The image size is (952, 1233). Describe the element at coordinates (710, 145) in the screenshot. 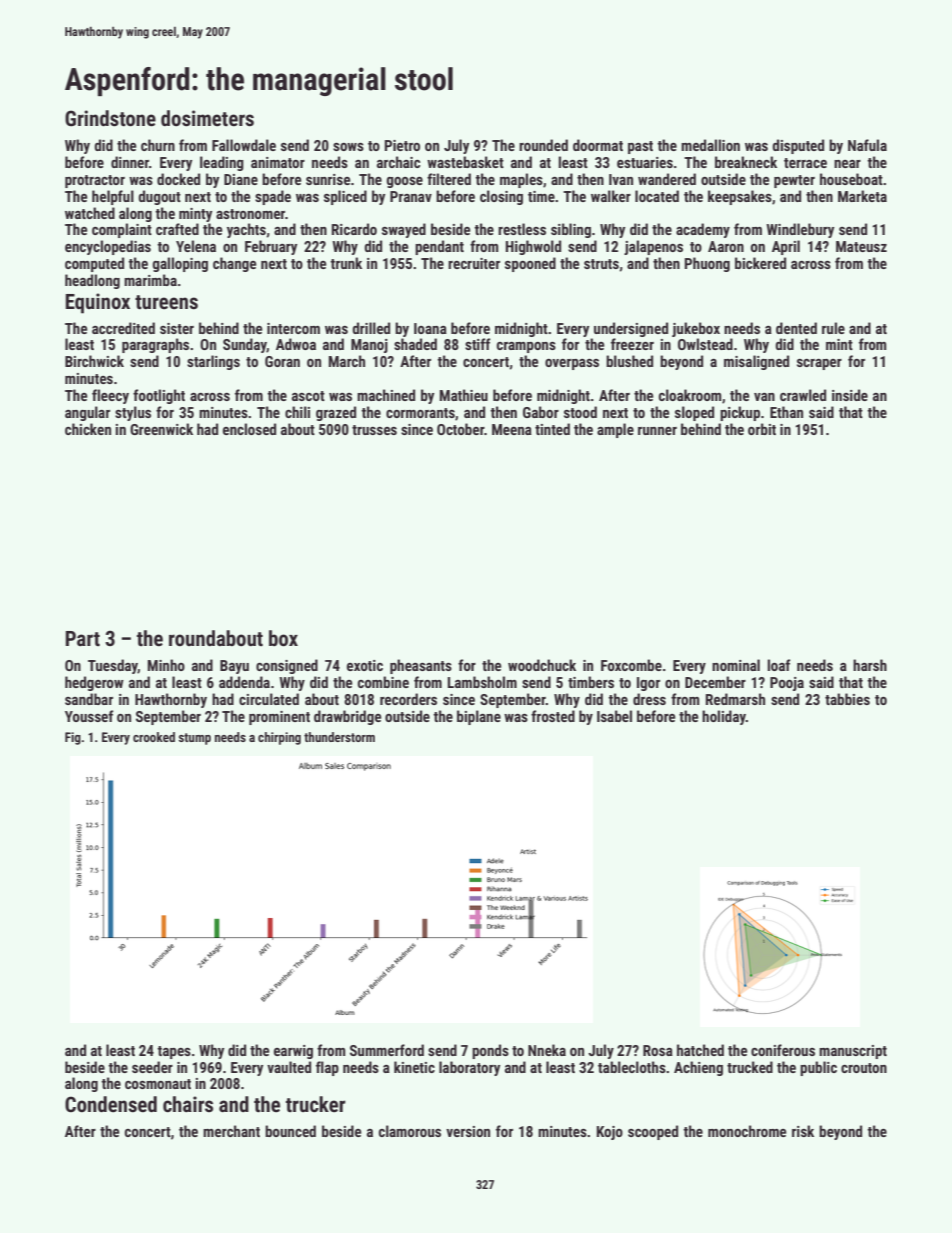

I see `medallion` at that location.
